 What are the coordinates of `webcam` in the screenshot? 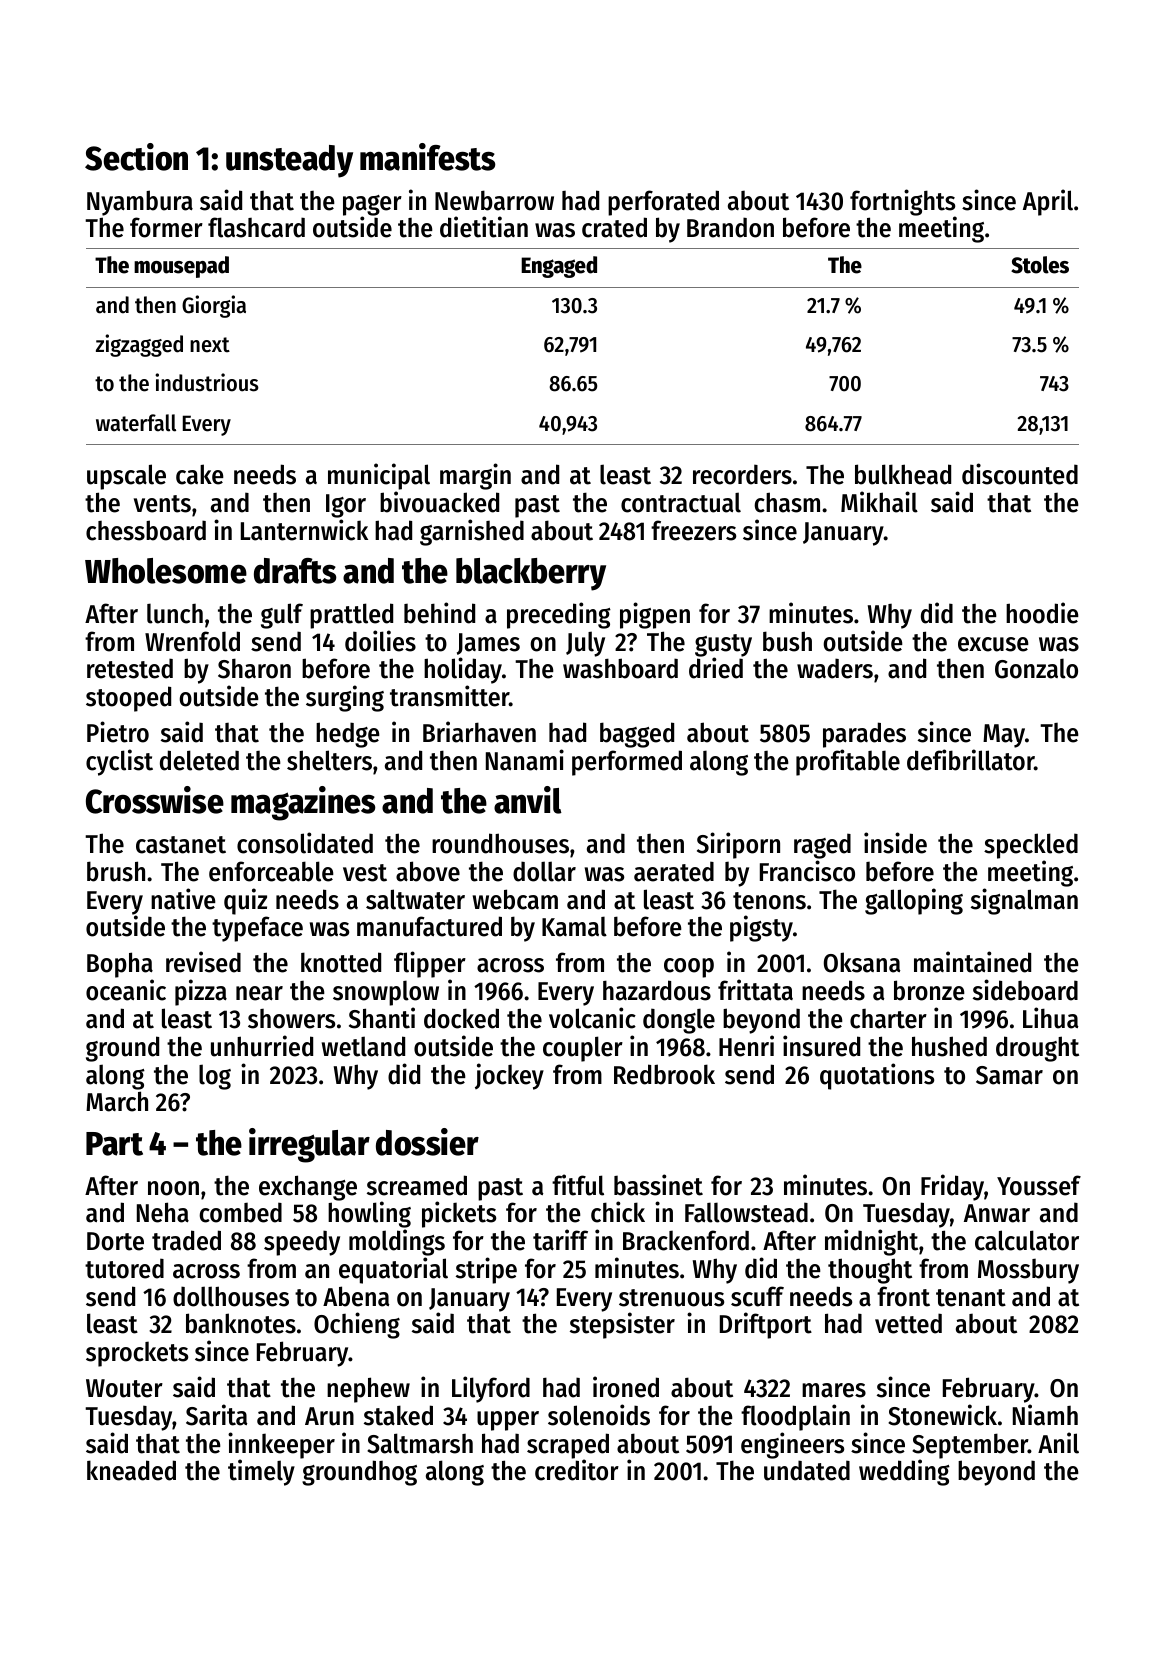 It's located at (515, 899).
